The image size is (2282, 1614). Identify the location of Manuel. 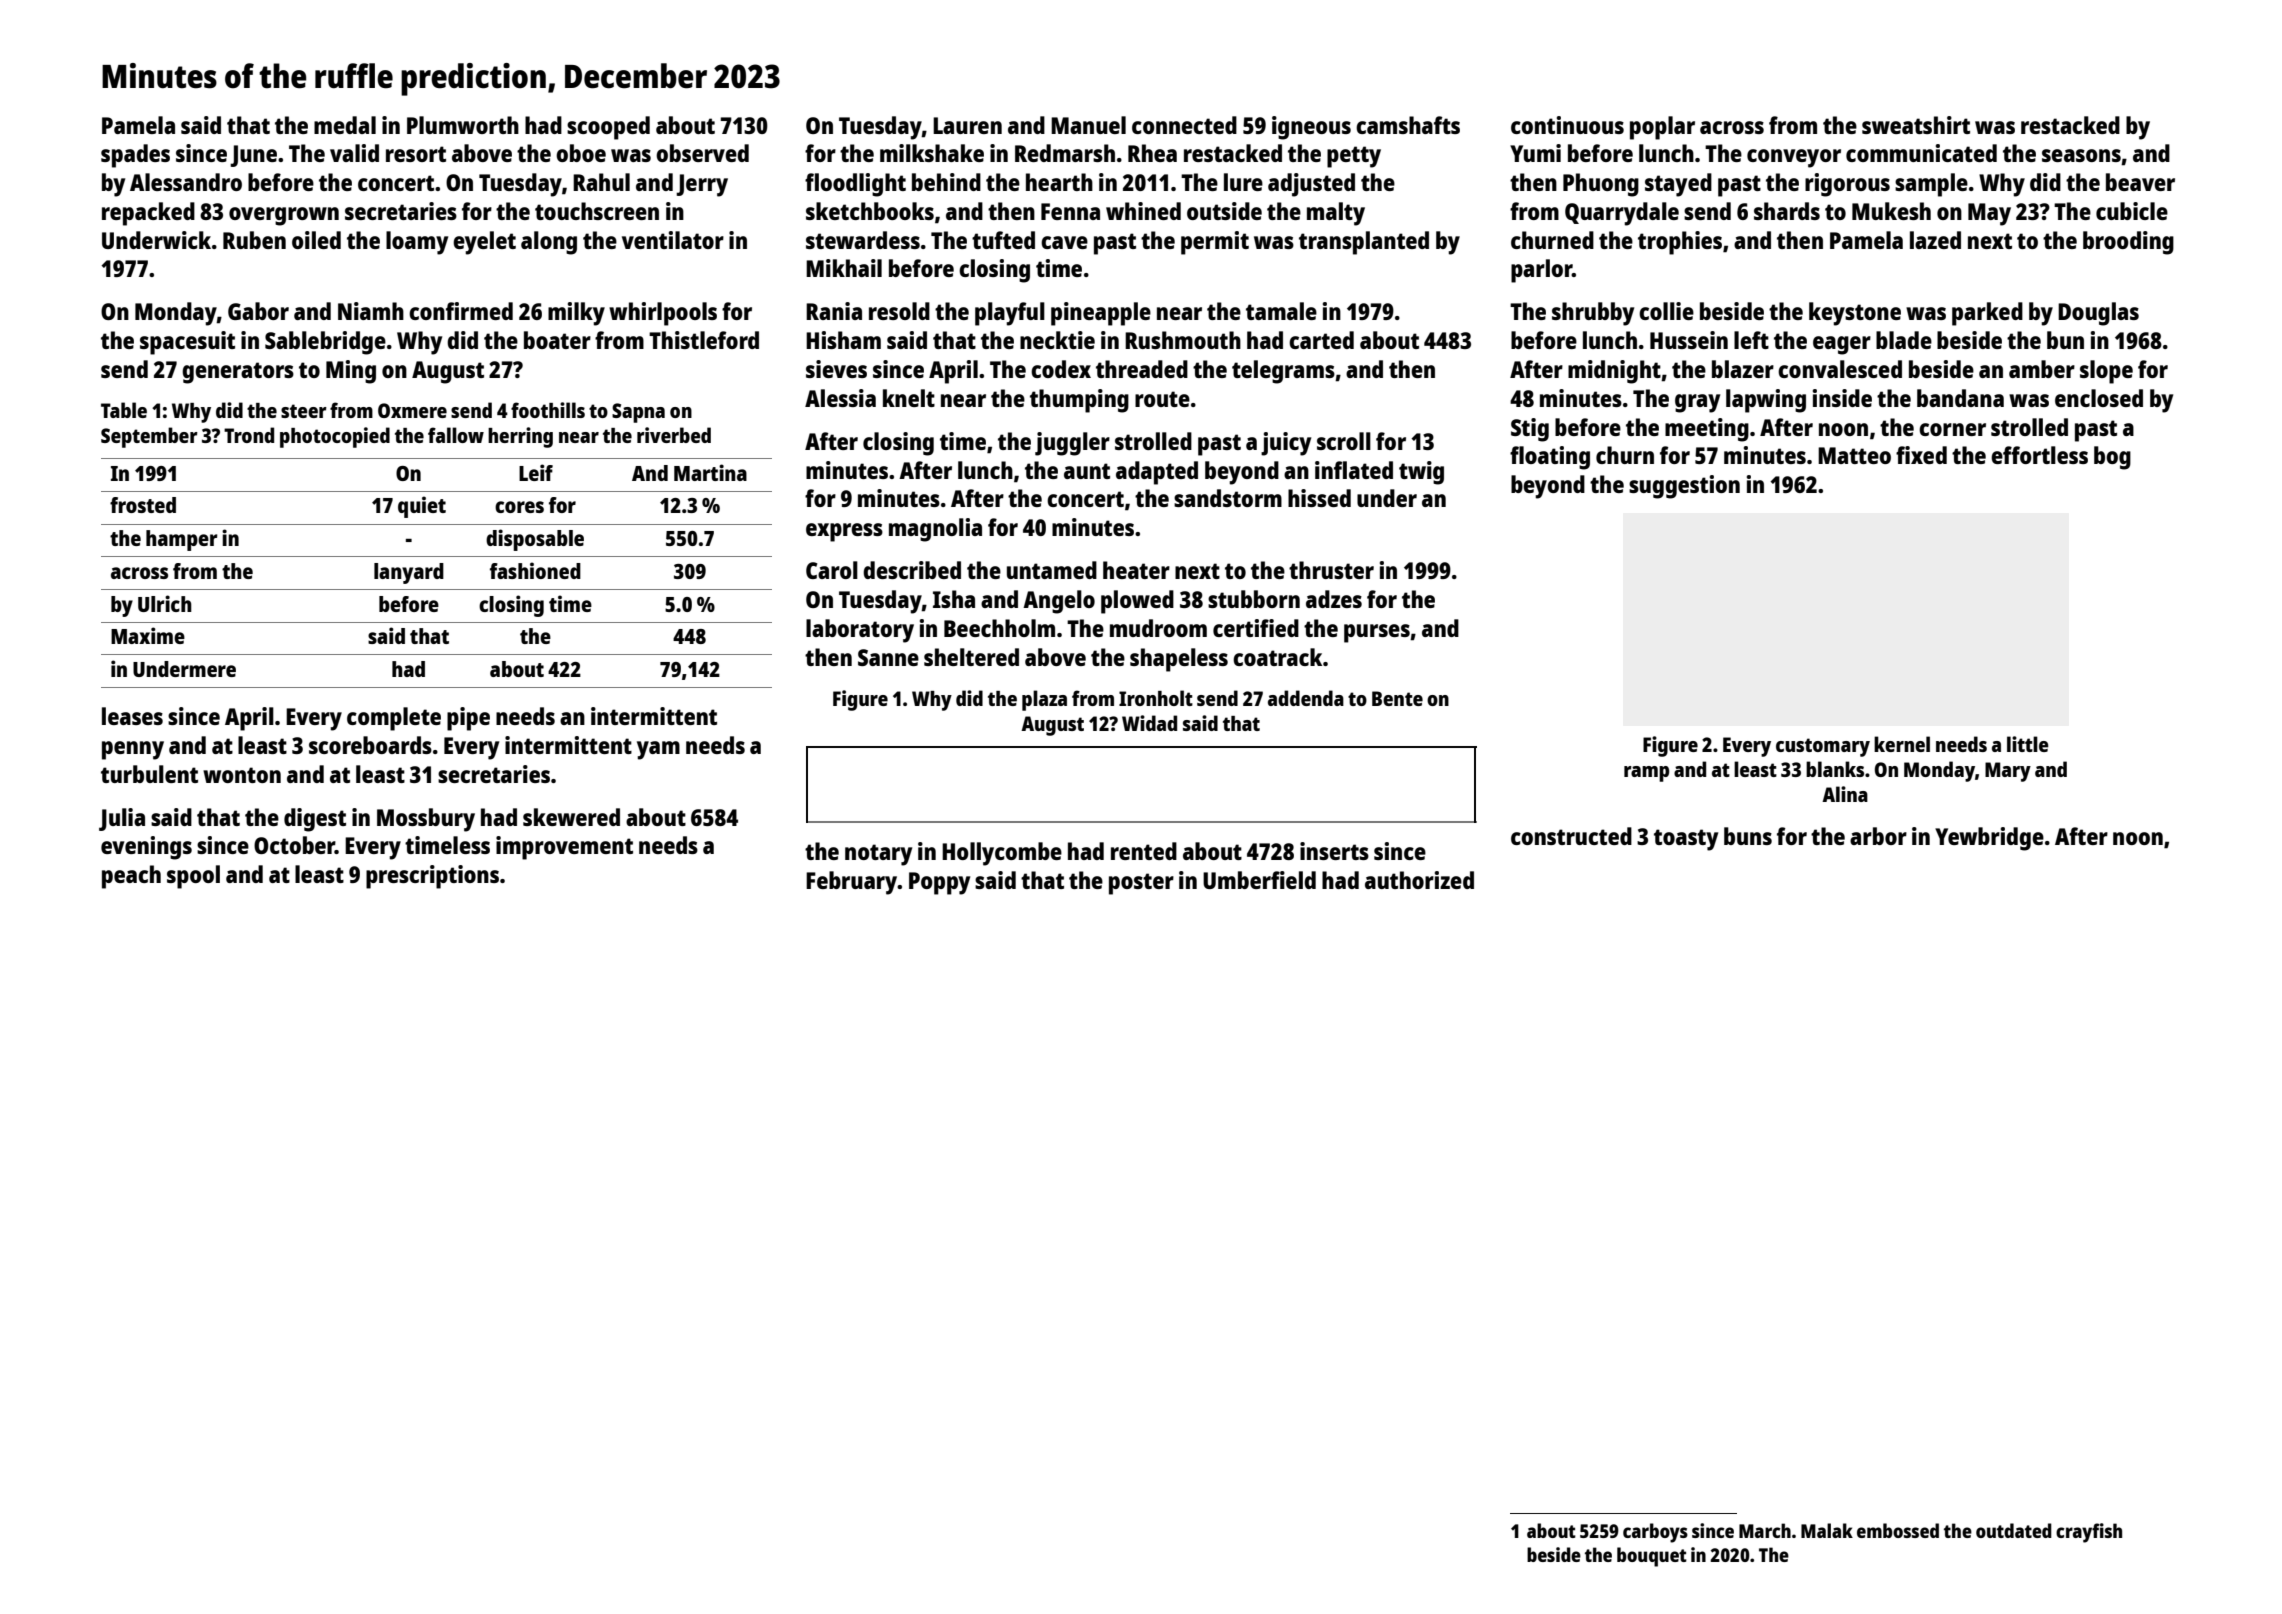
(1088, 125).
